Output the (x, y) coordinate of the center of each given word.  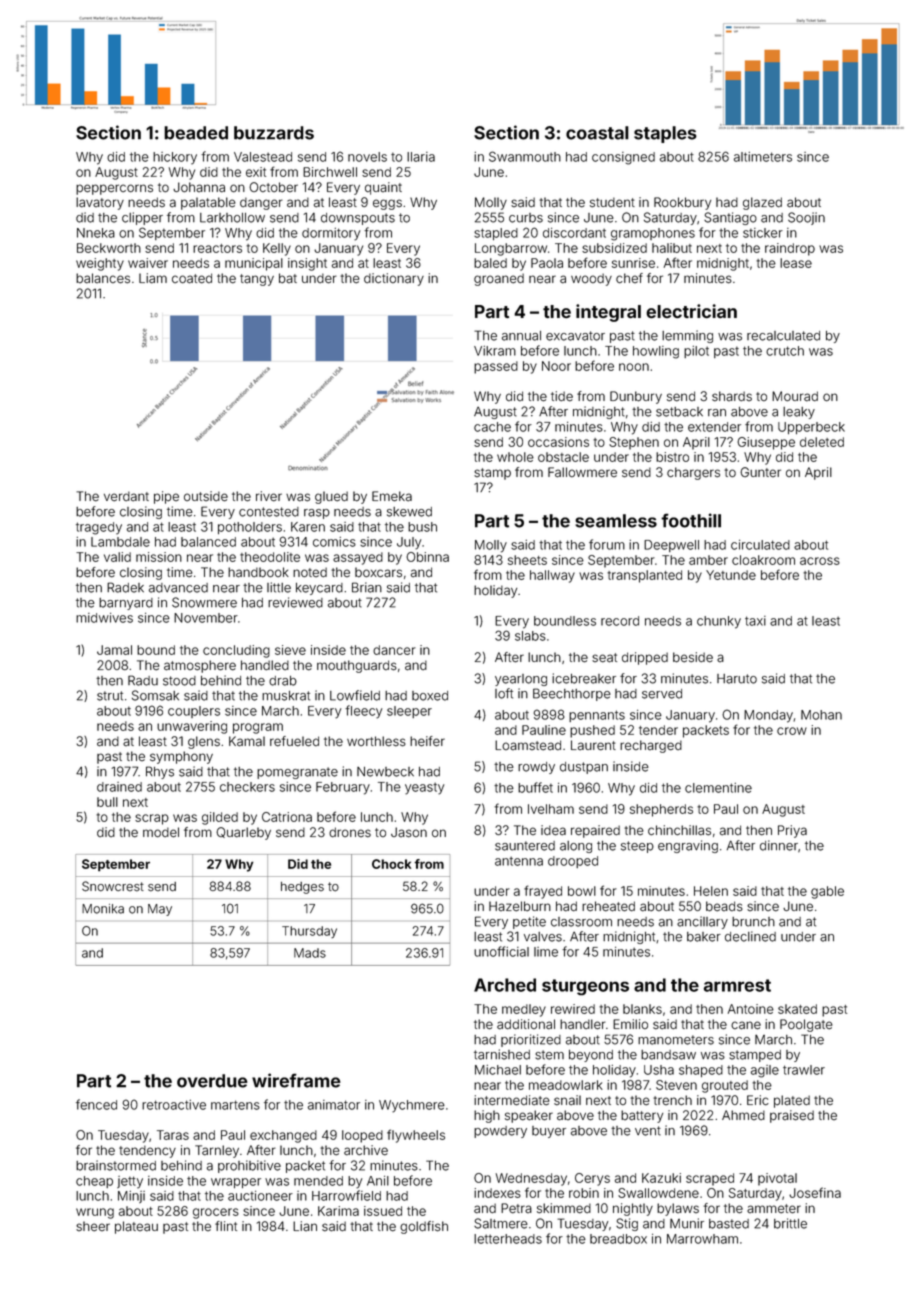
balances (103, 278)
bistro (672, 457)
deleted (822, 442)
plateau (136, 1227)
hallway (552, 576)
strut (110, 696)
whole (515, 457)
